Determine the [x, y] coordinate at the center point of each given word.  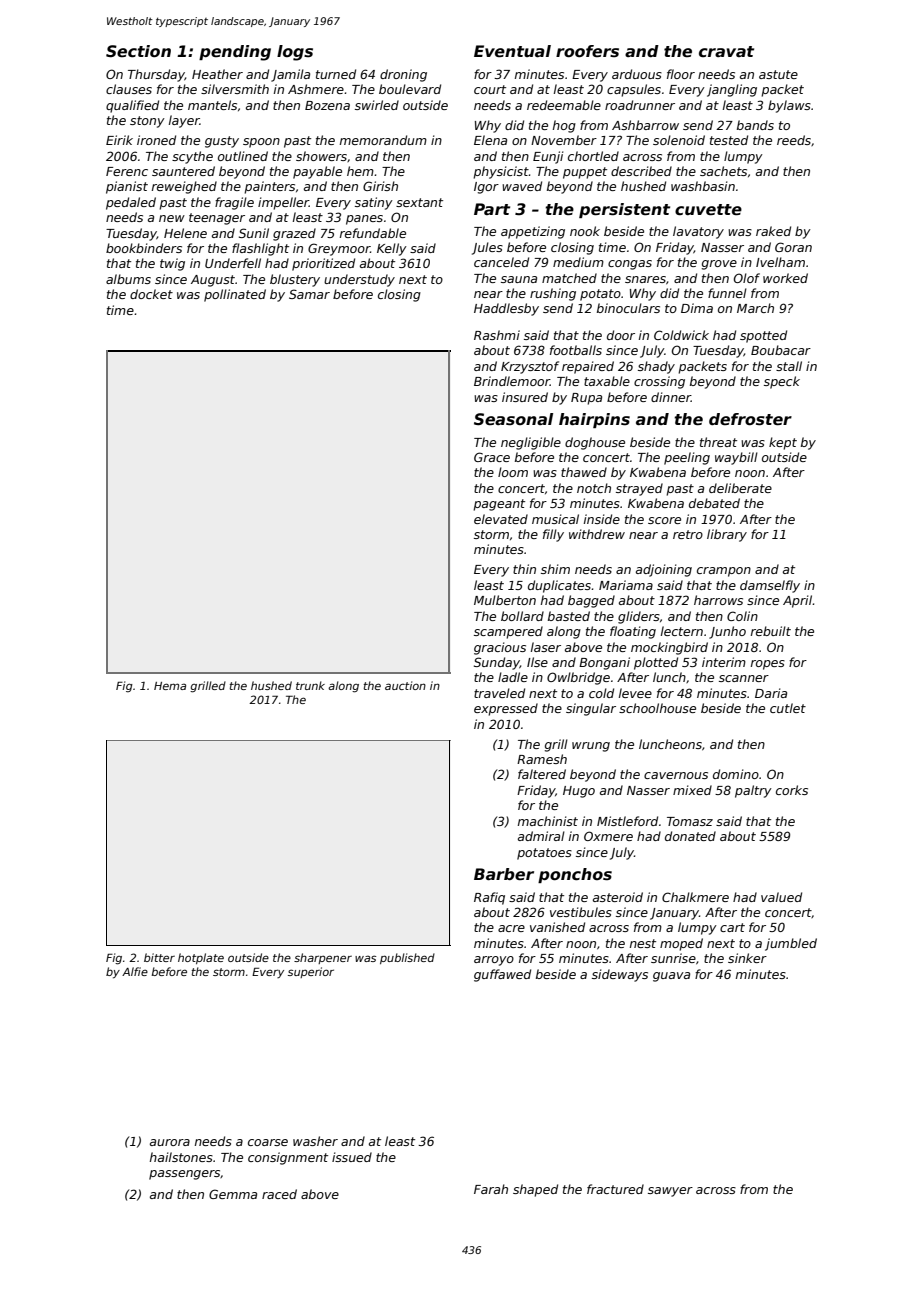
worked [785, 278]
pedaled [131, 203]
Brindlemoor [512, 381]
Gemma [233, 1194]
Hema [170, 686]
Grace [492, 457]
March [755, 308]
